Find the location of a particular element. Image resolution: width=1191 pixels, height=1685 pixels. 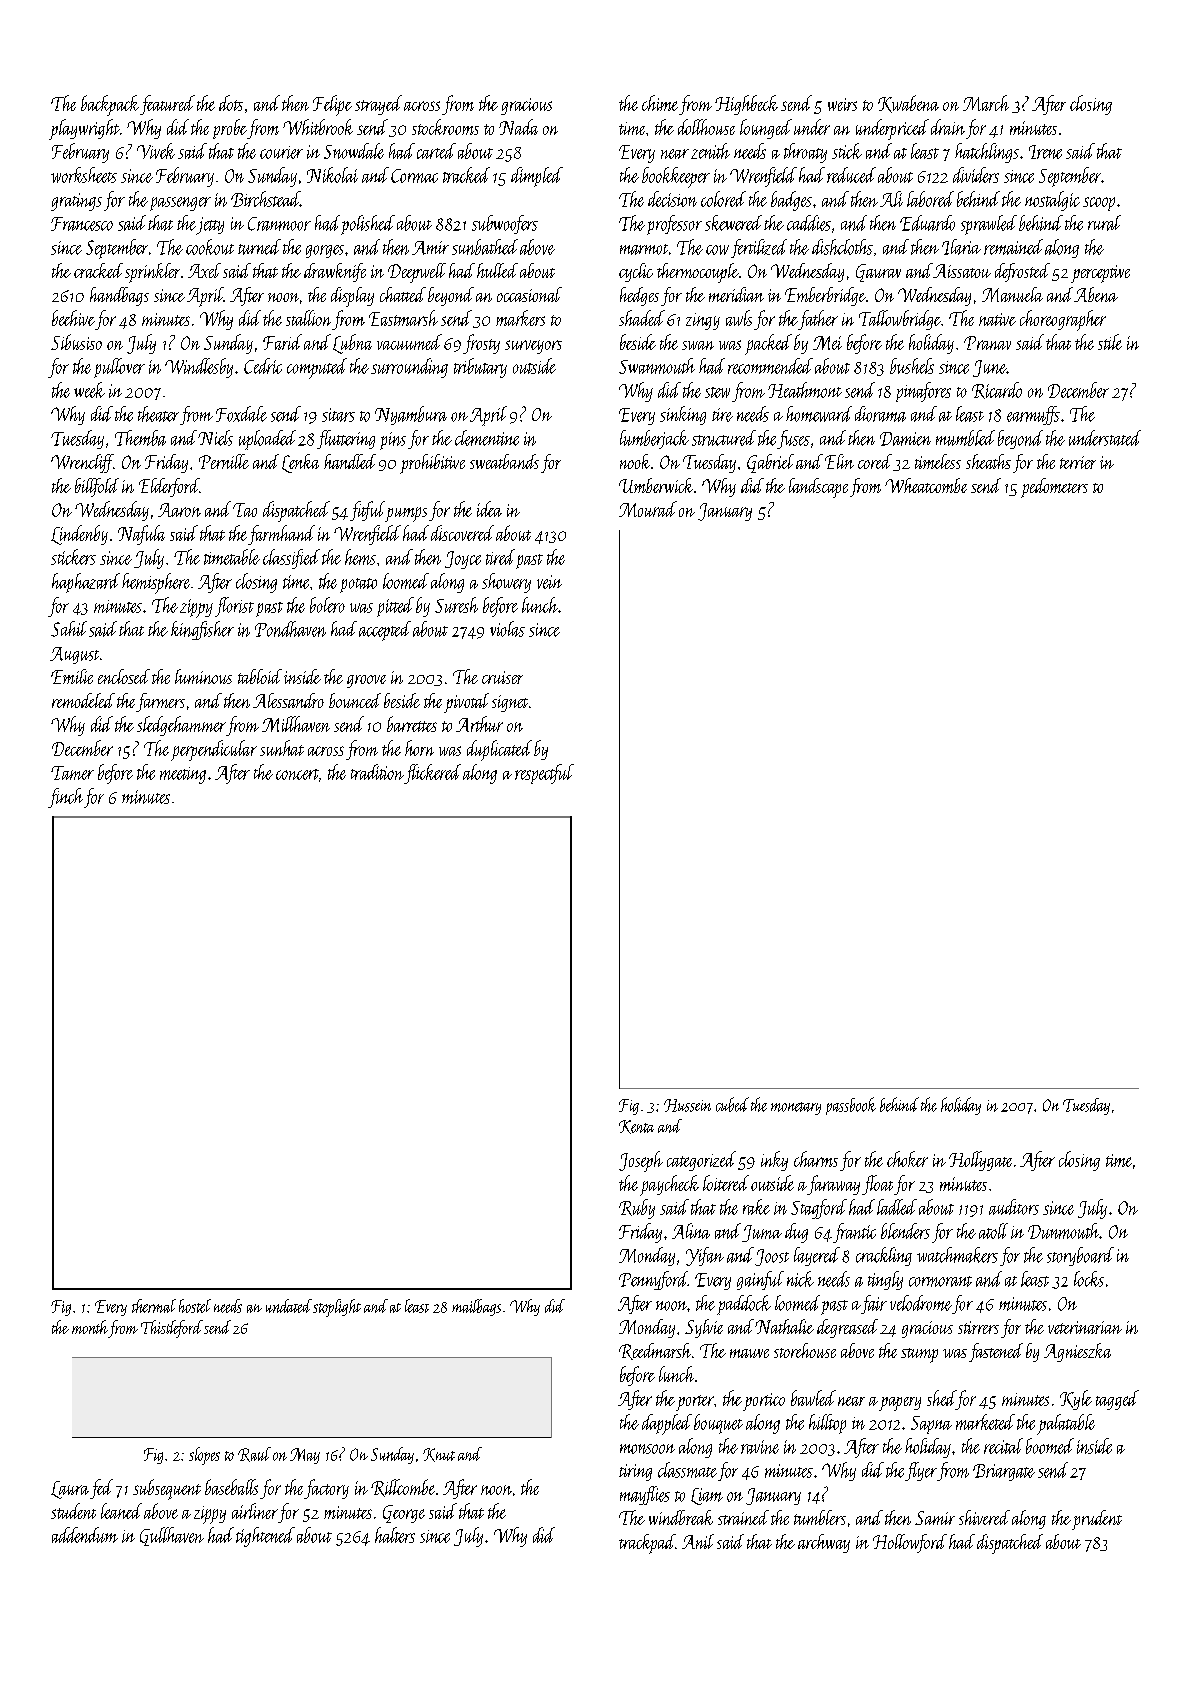

strained is located at coordinates (743, 1517).
